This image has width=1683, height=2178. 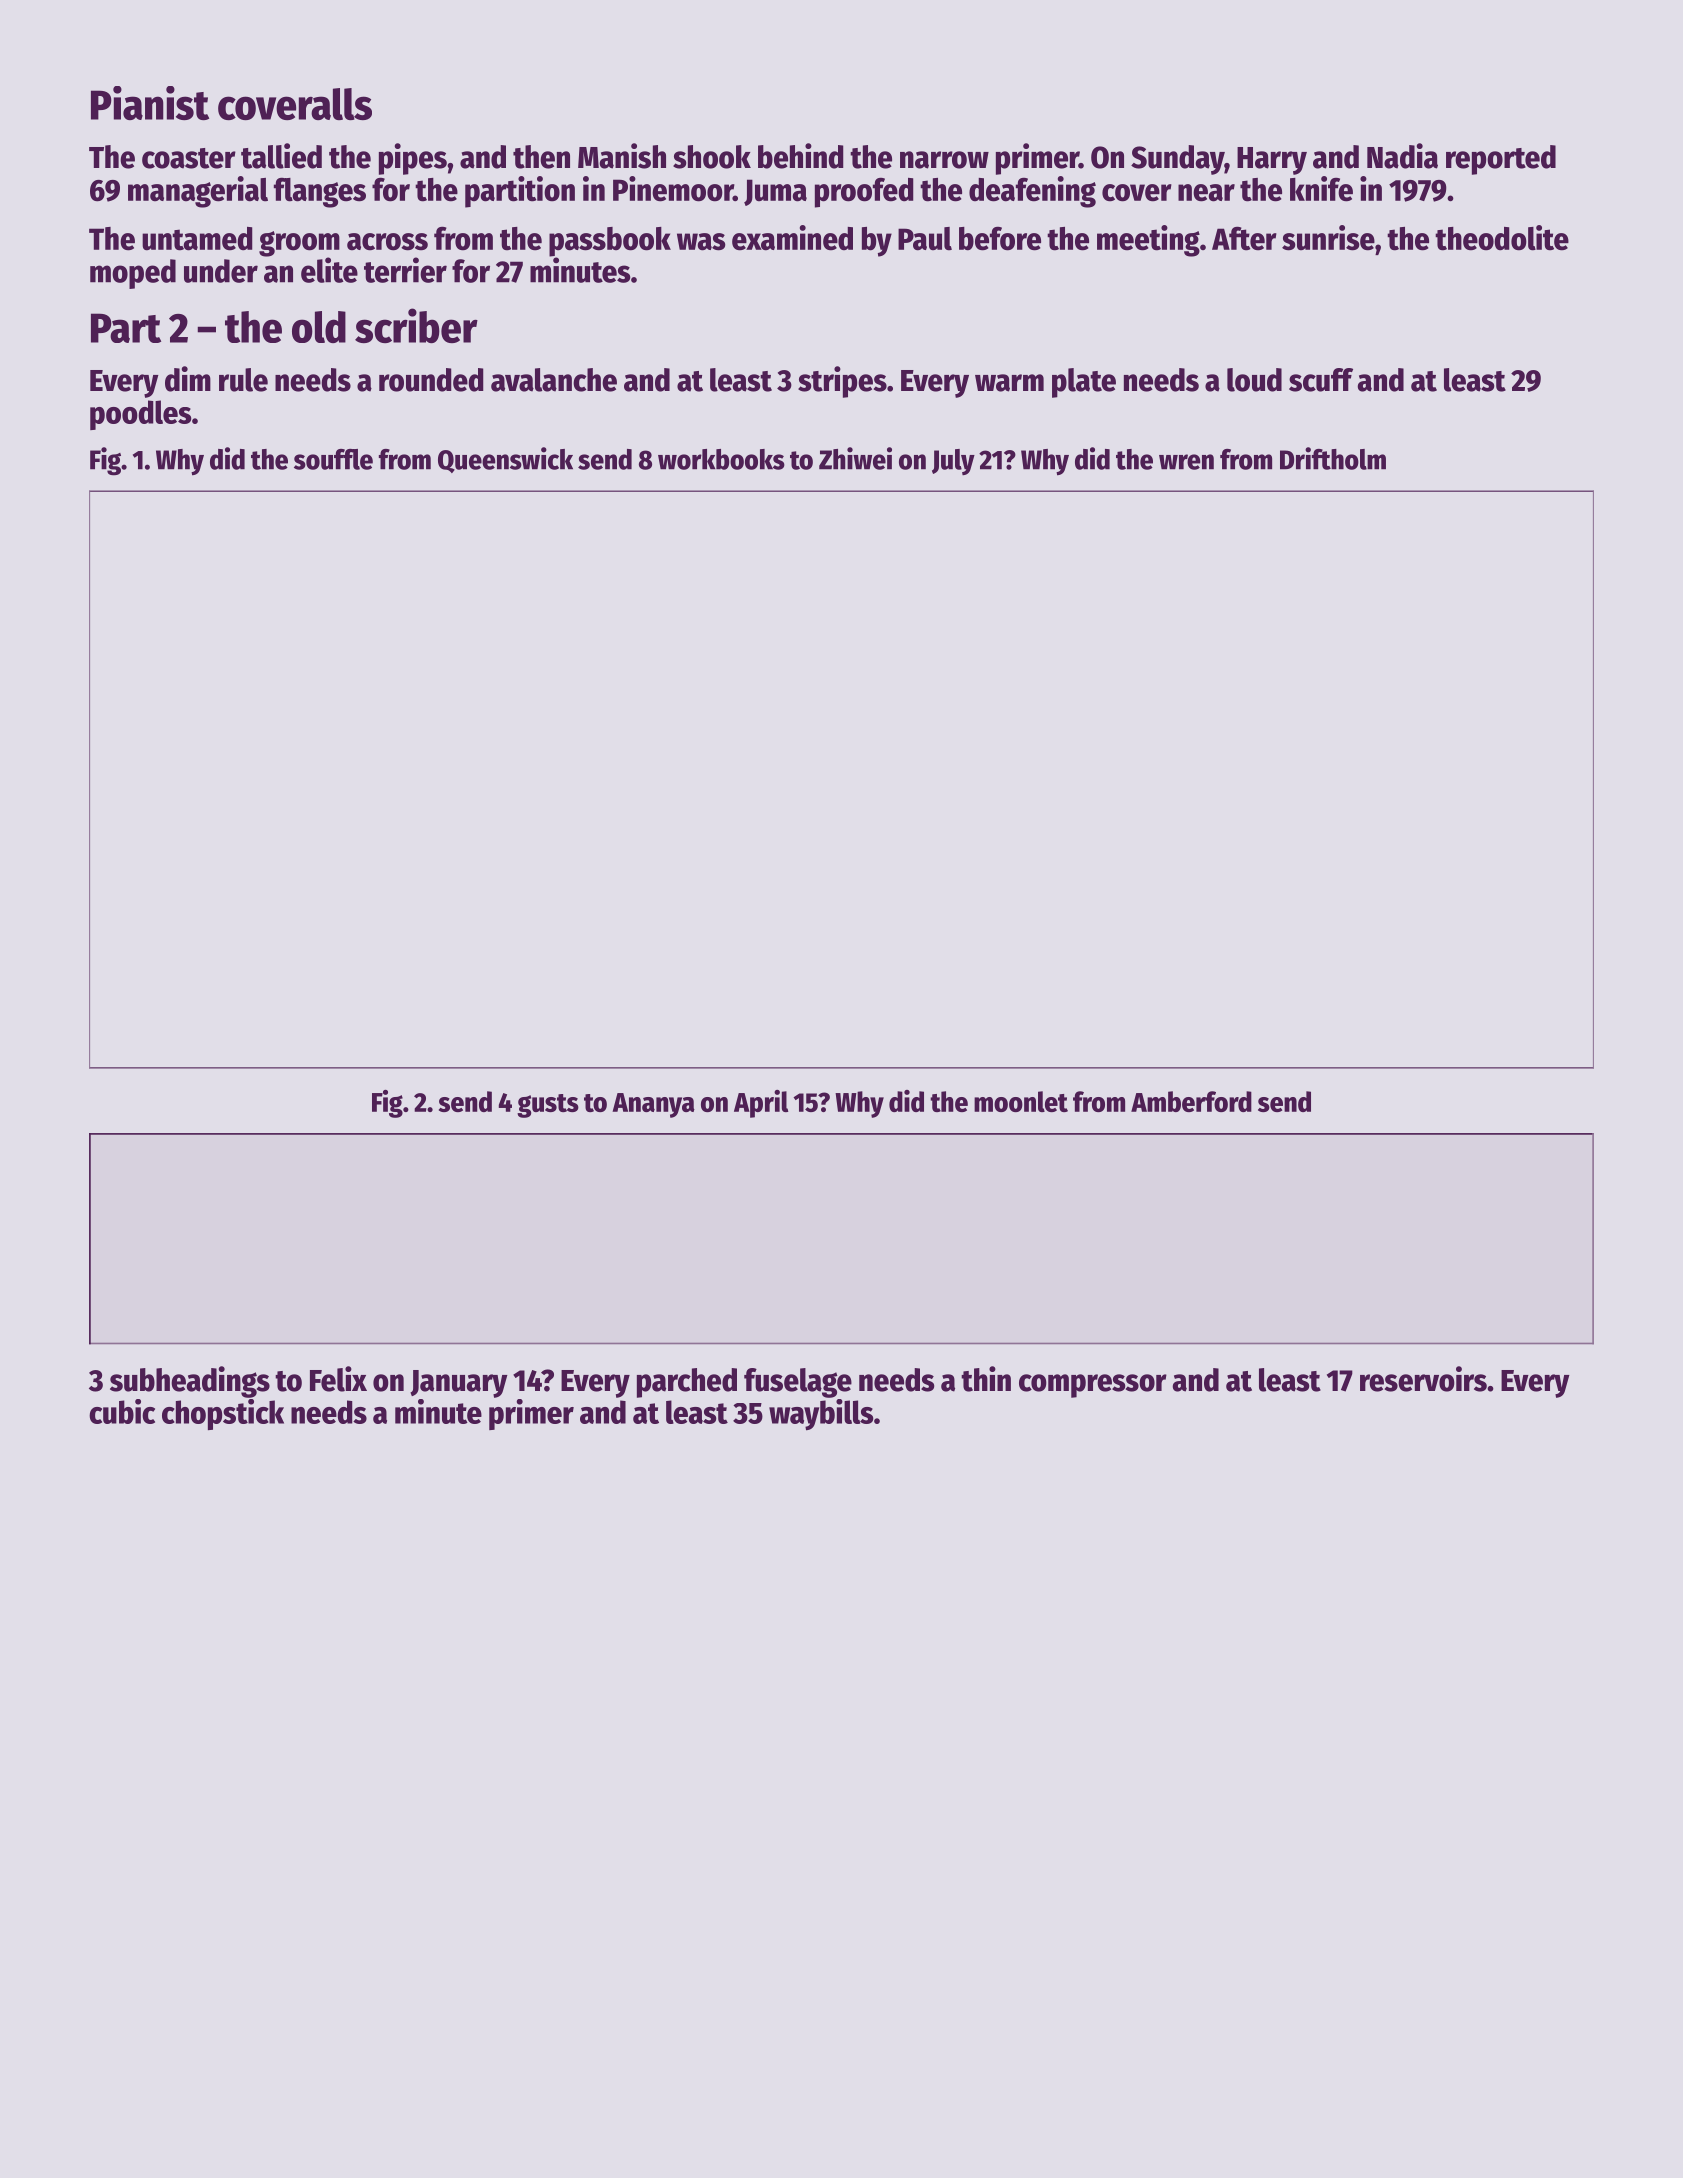 What do you see at coordinates (1021, 1101) in the image?
I see `moonlet` at bounding box center [1021, 1101].
